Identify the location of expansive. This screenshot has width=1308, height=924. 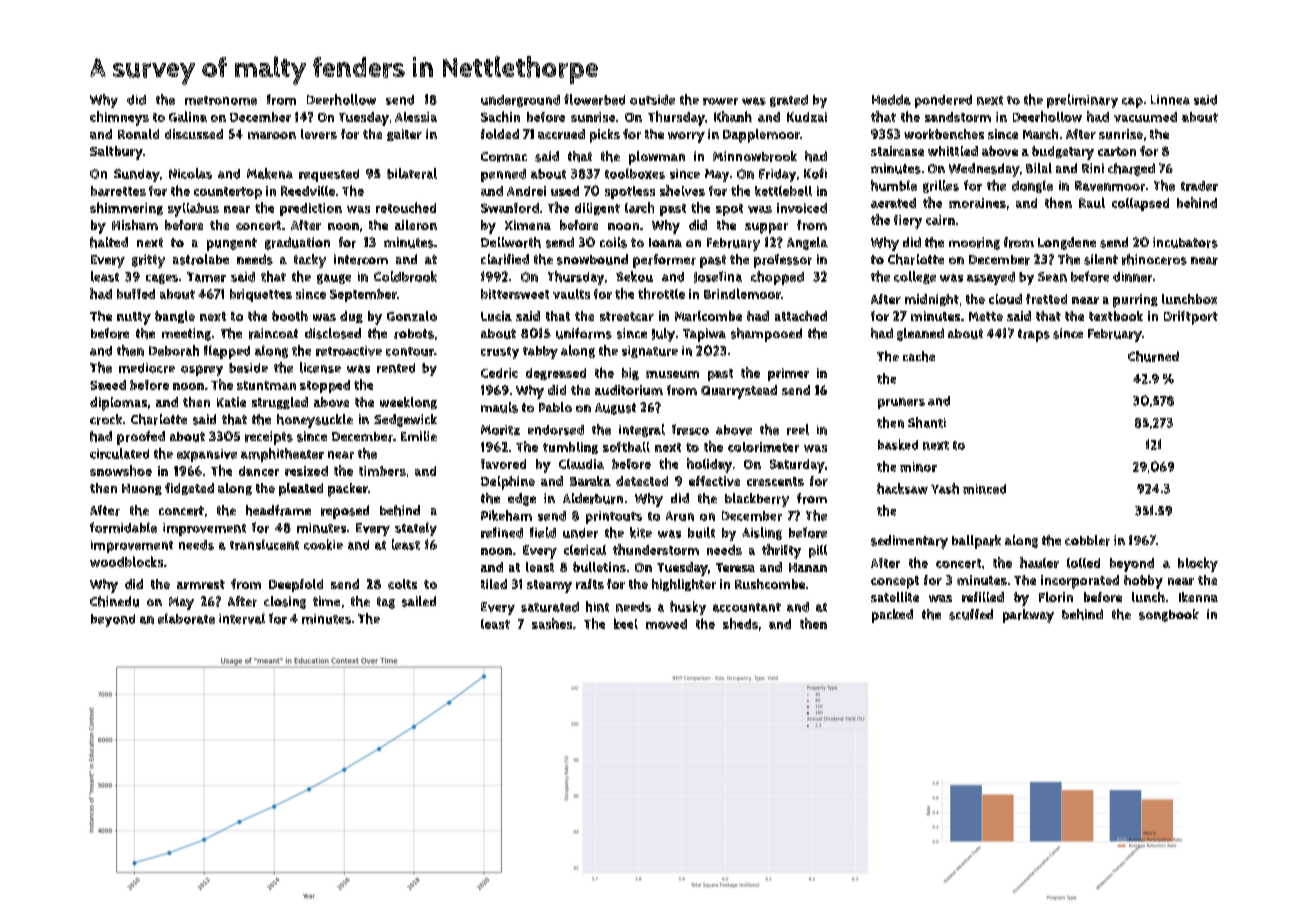
(207, 455).
